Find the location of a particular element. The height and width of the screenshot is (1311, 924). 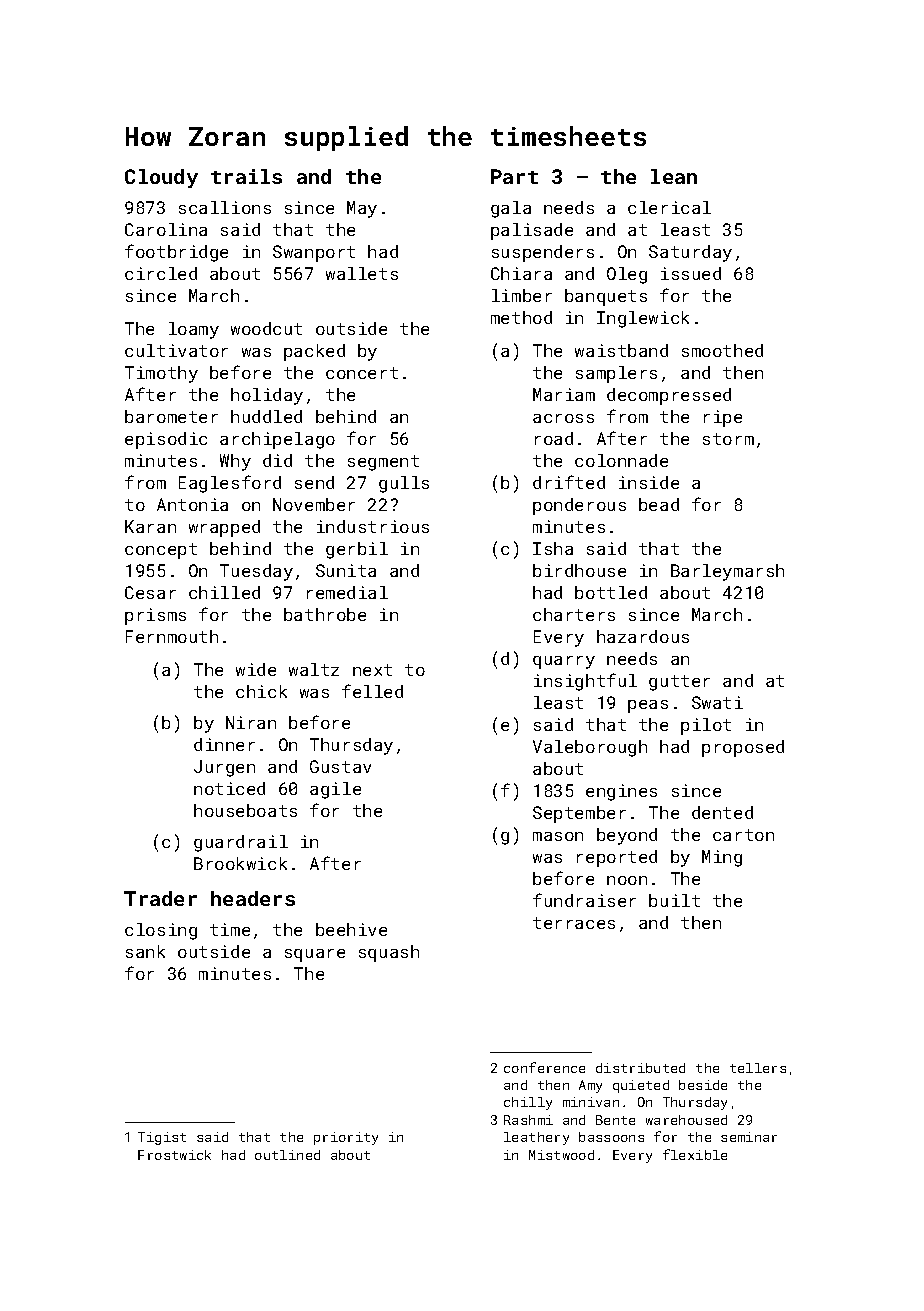

lean is located at coordinates (674, 176).
